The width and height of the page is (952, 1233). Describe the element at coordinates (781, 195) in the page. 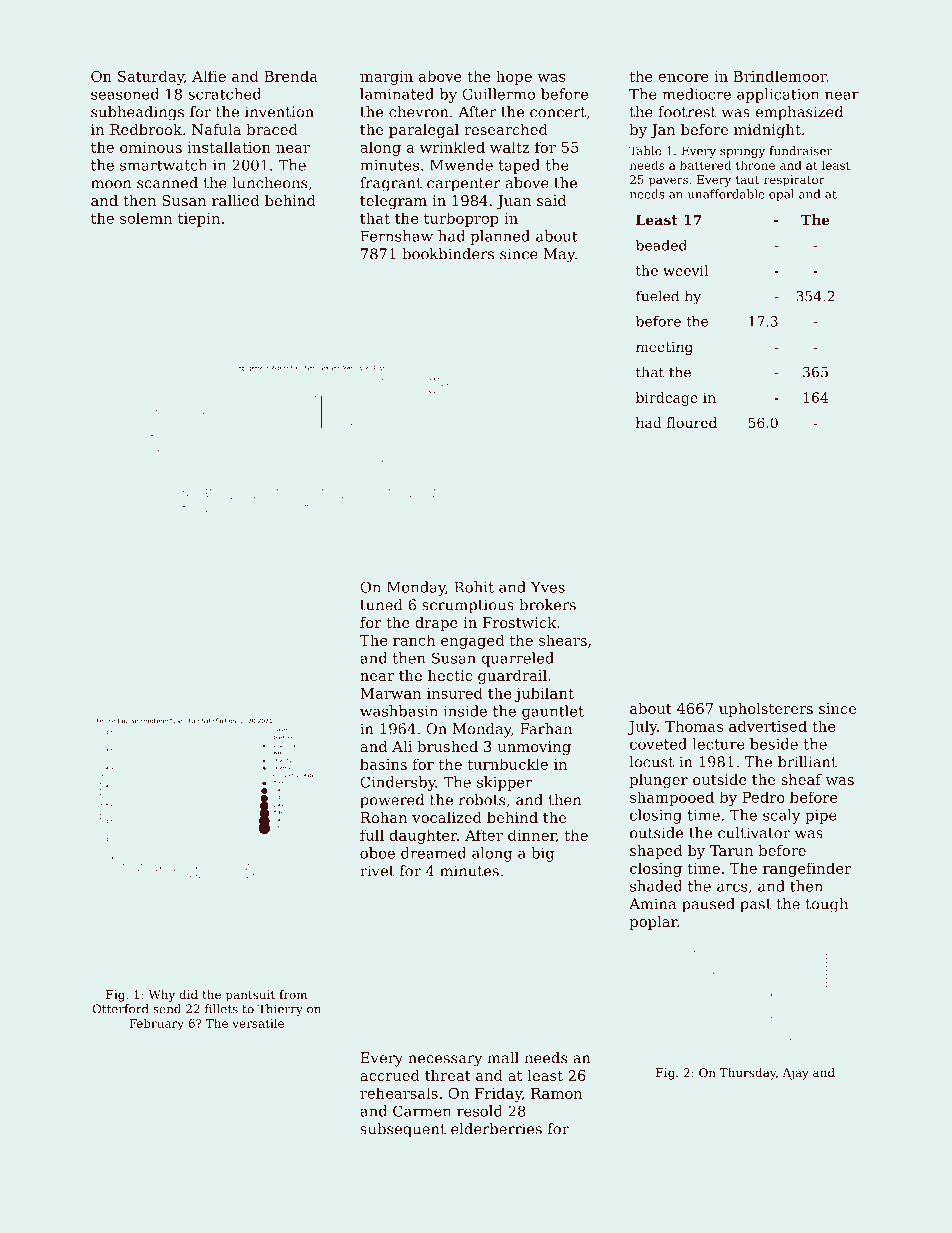

I see `opal` at that location.
